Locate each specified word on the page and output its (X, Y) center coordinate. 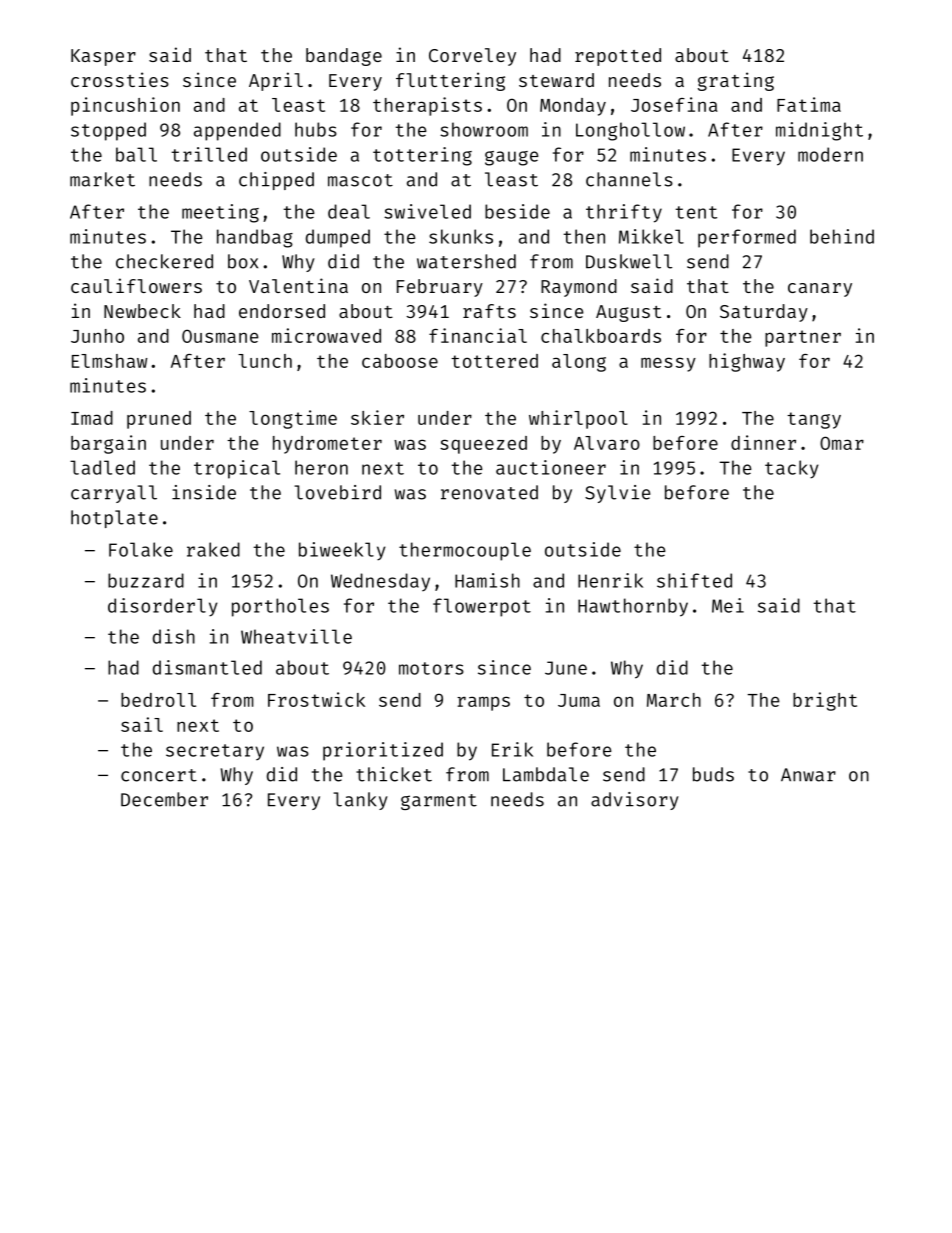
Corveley (472, 57)
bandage (344, 57)
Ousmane (220, 336)
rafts (489, 311)
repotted (618, 57)
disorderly (163, 607)
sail (142, 724)
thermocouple (465, 551)
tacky (792, 469)
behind (842, 236)
